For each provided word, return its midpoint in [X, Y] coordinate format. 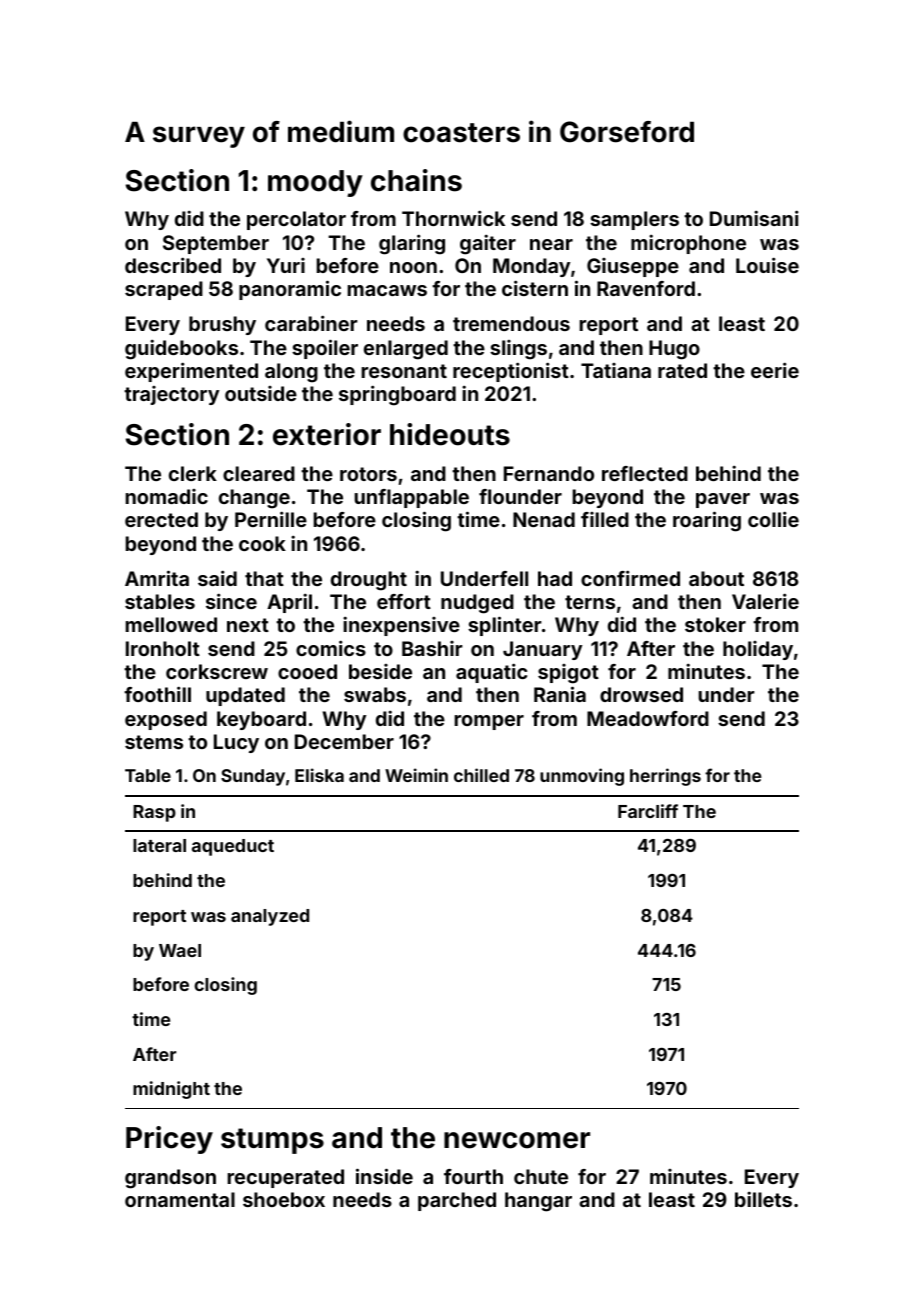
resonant [404, 371]
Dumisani [754, 218]
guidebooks [181, 349]
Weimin [416, 775]
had [555, 578]
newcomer [517, 1140]
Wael [180, 950]
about [716, 578]
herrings [665, 777]
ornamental [180, 1199]
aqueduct [233, 847]
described [173, 265]
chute [541, 1176]
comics [331, 648]
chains [416, 180]
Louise [767, 265]
